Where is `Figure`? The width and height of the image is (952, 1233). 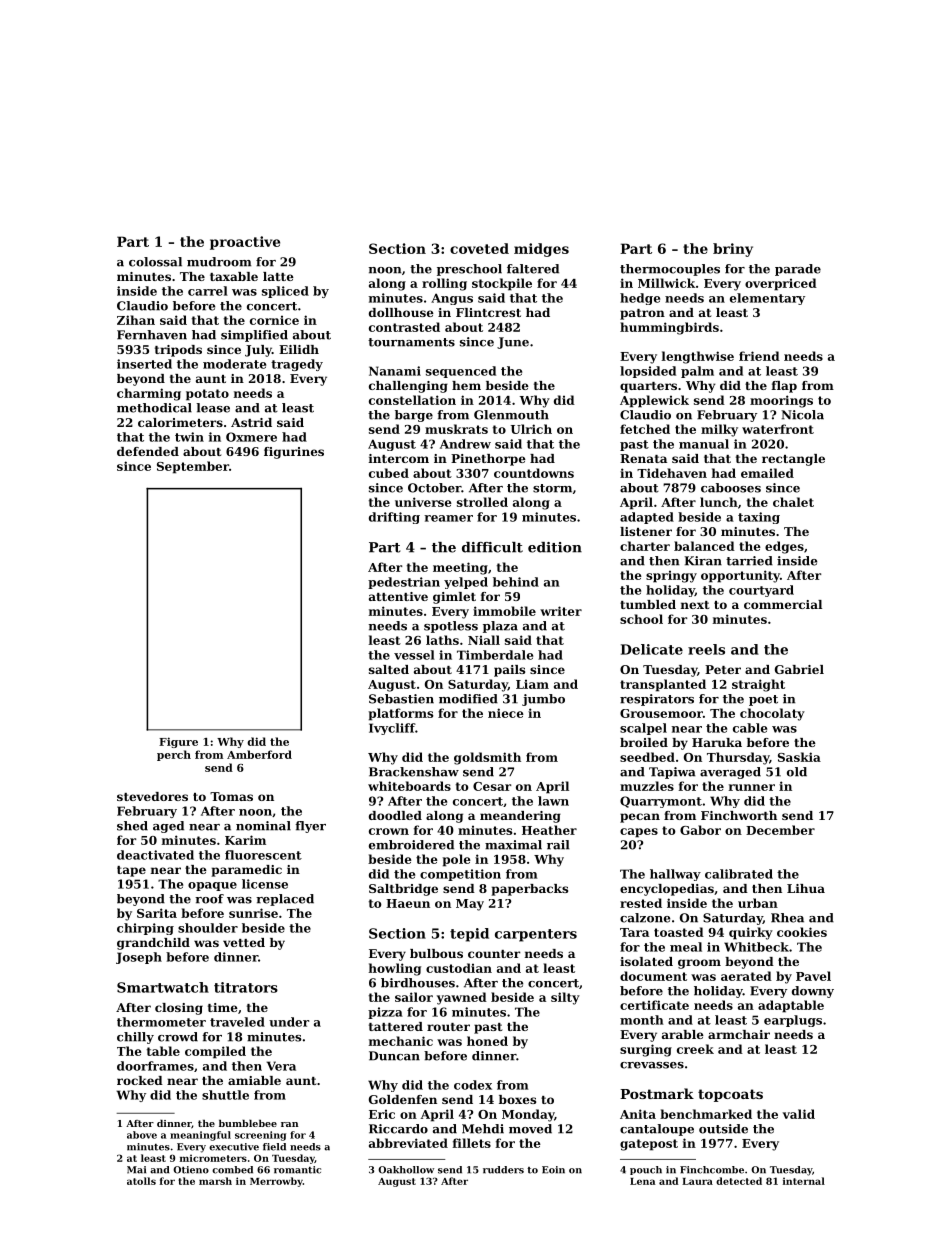
Figure is located at coordinates (178, 742).
